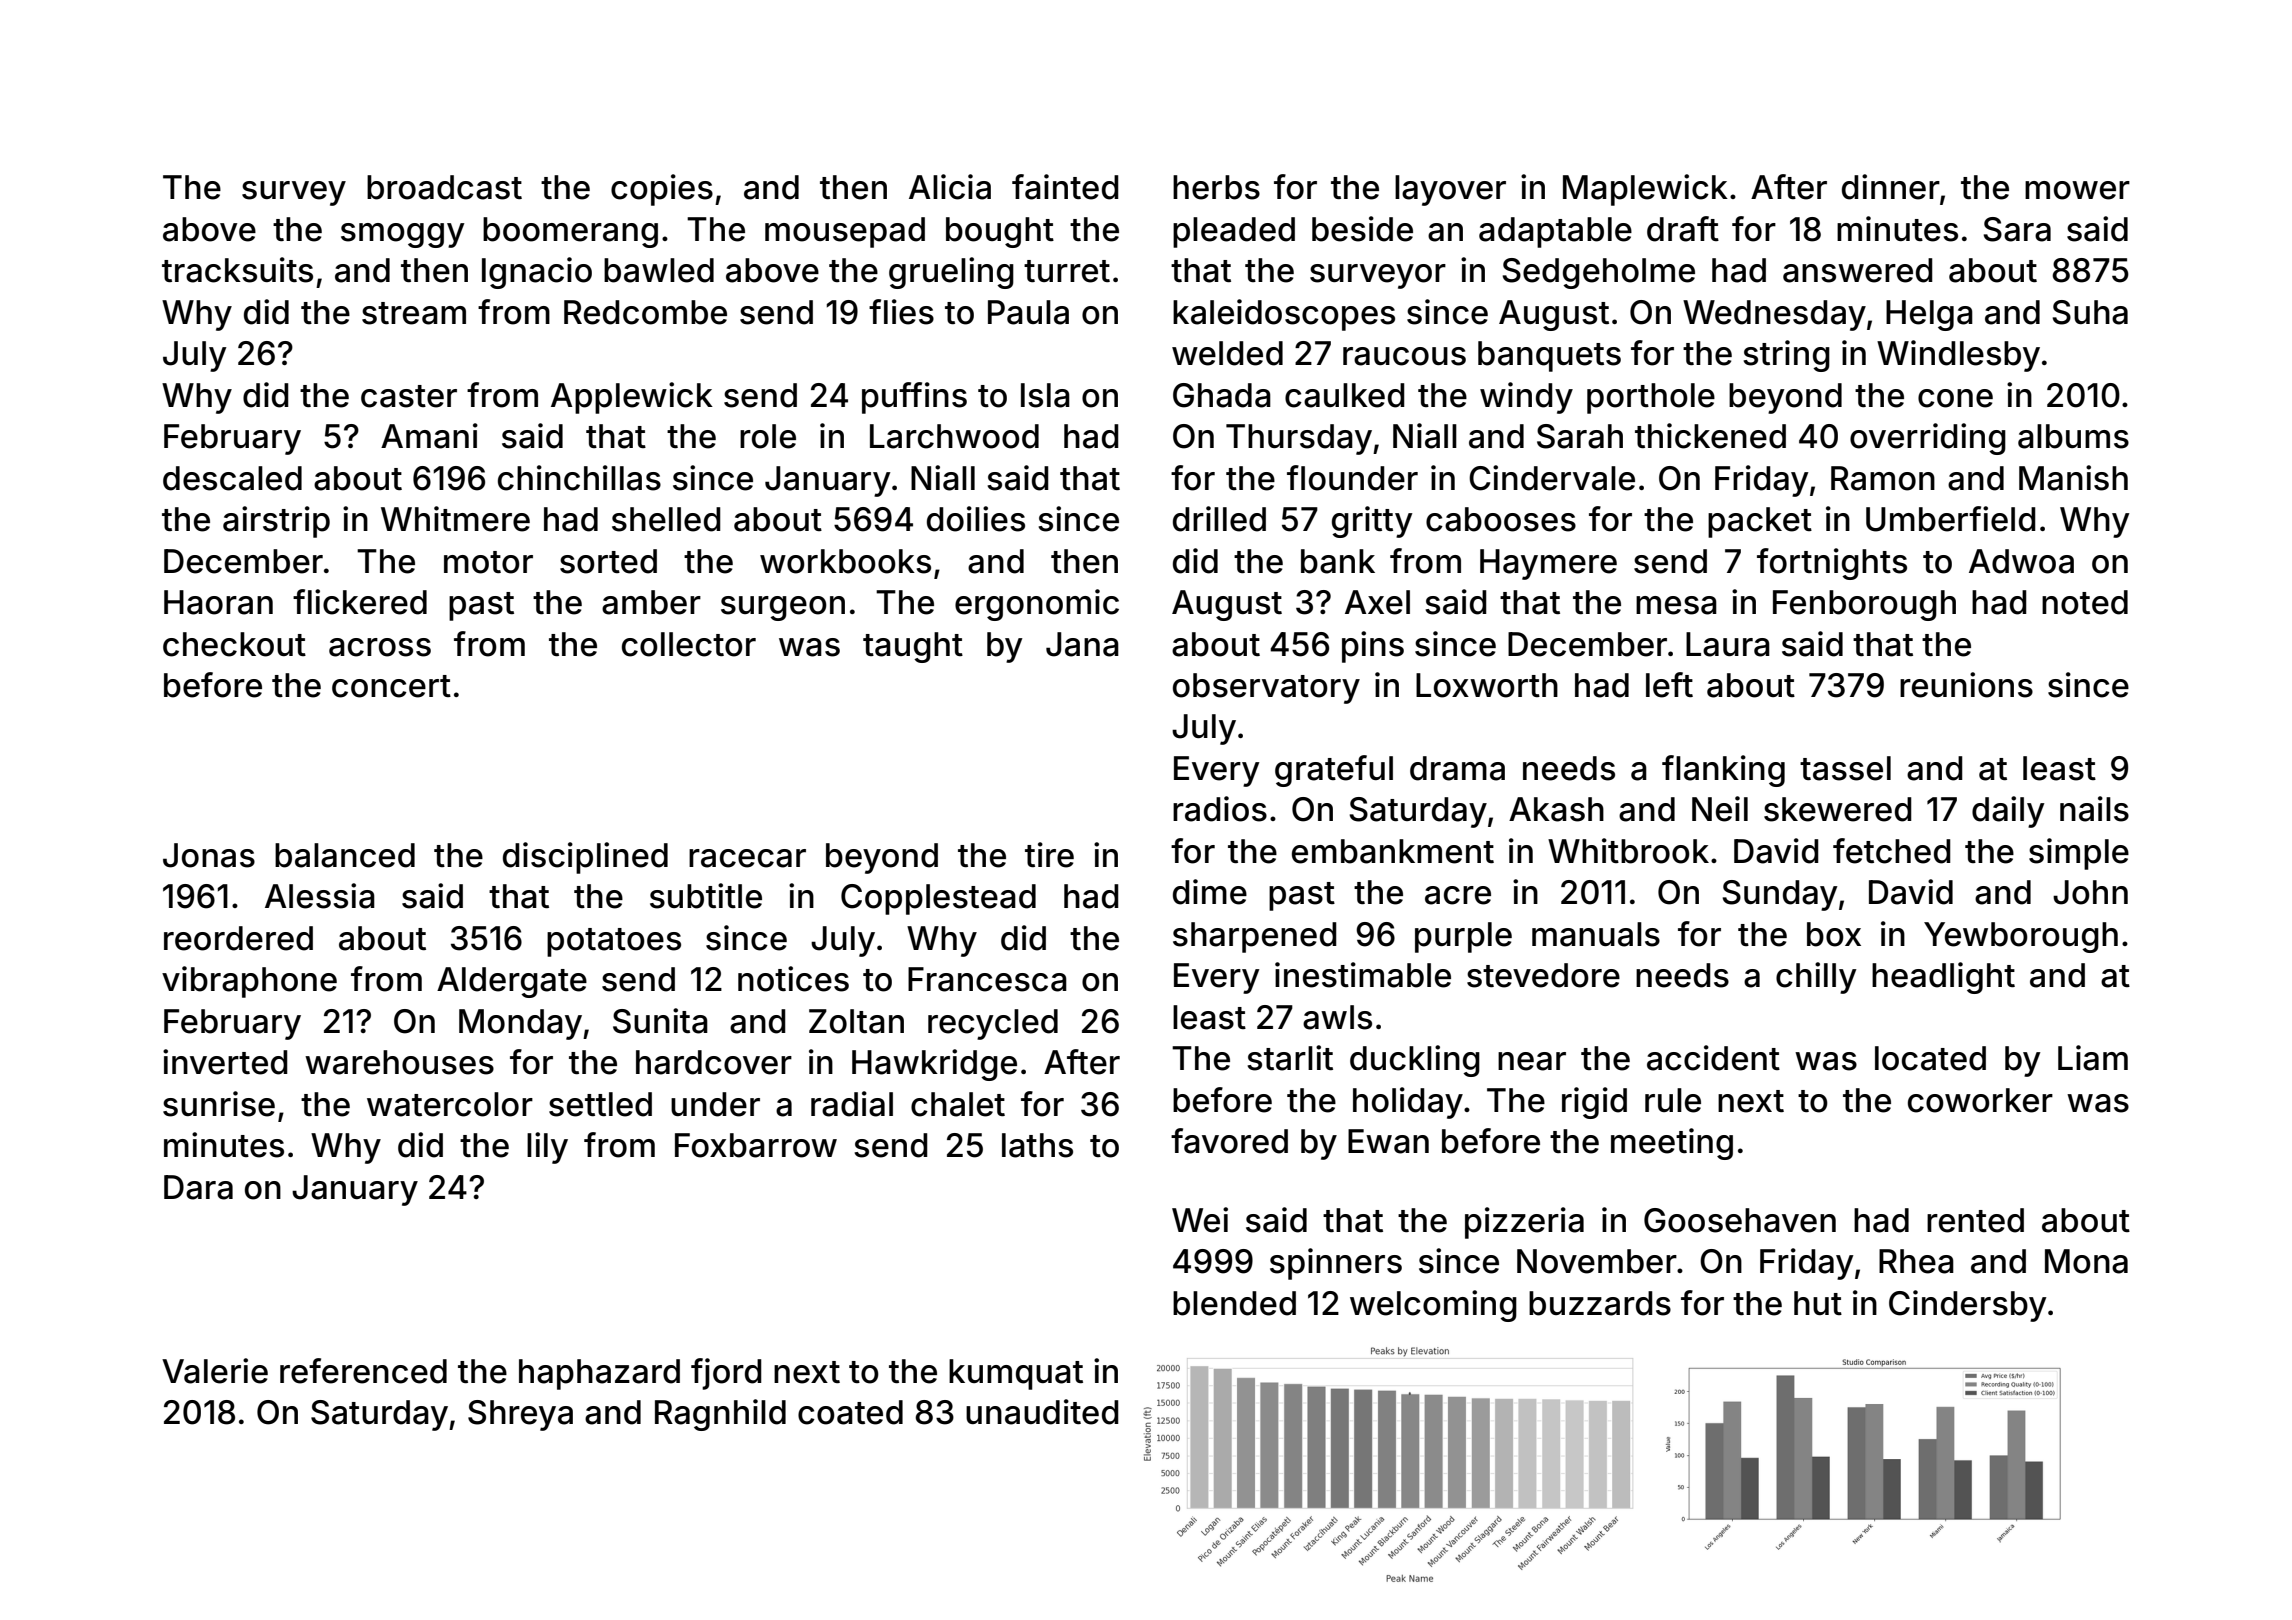 This document has width=2292, height=1620. I want to click on radios, so click(1220, 809).
